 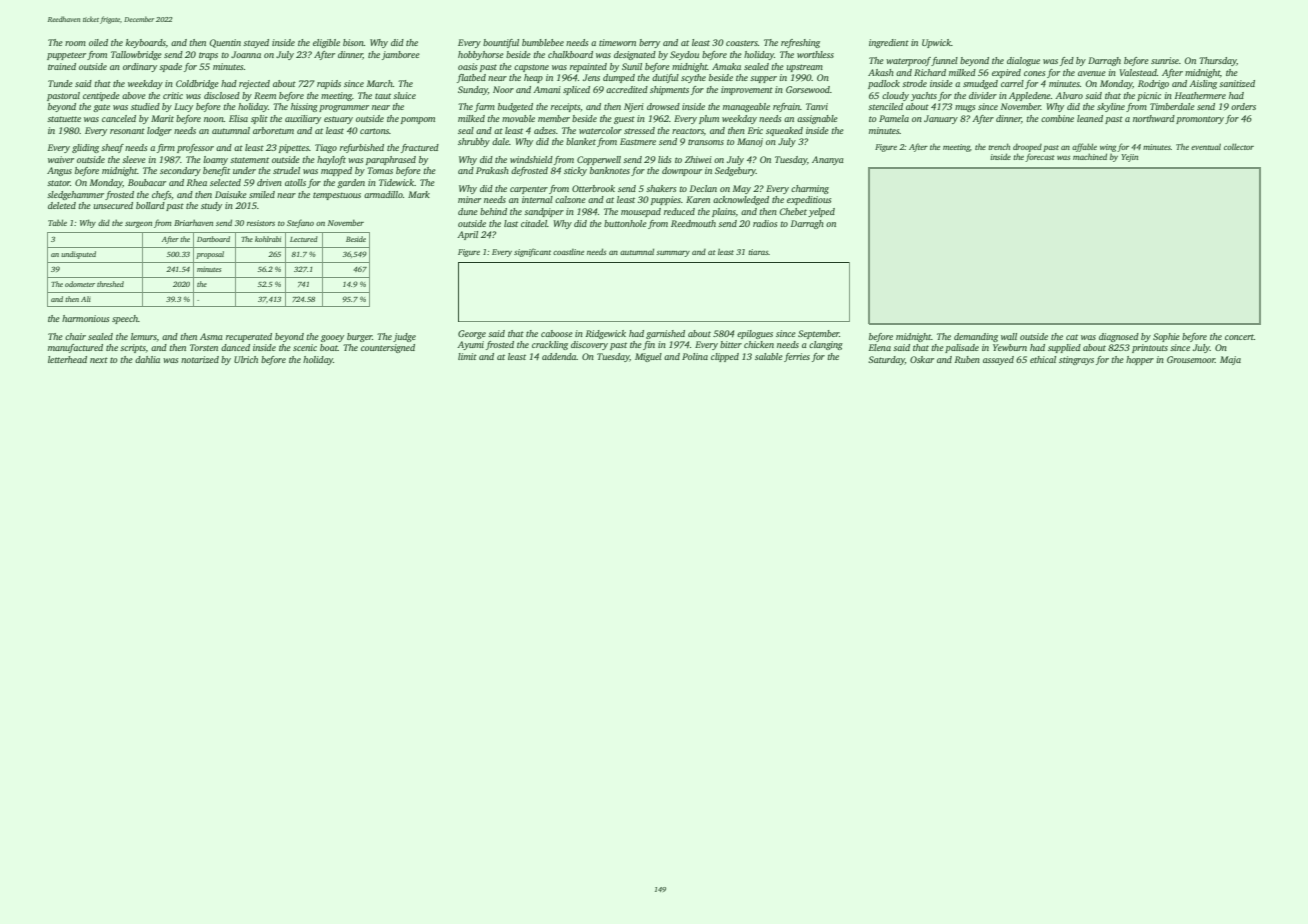 I want to click on countersigned, so click(x=388, y=348).
